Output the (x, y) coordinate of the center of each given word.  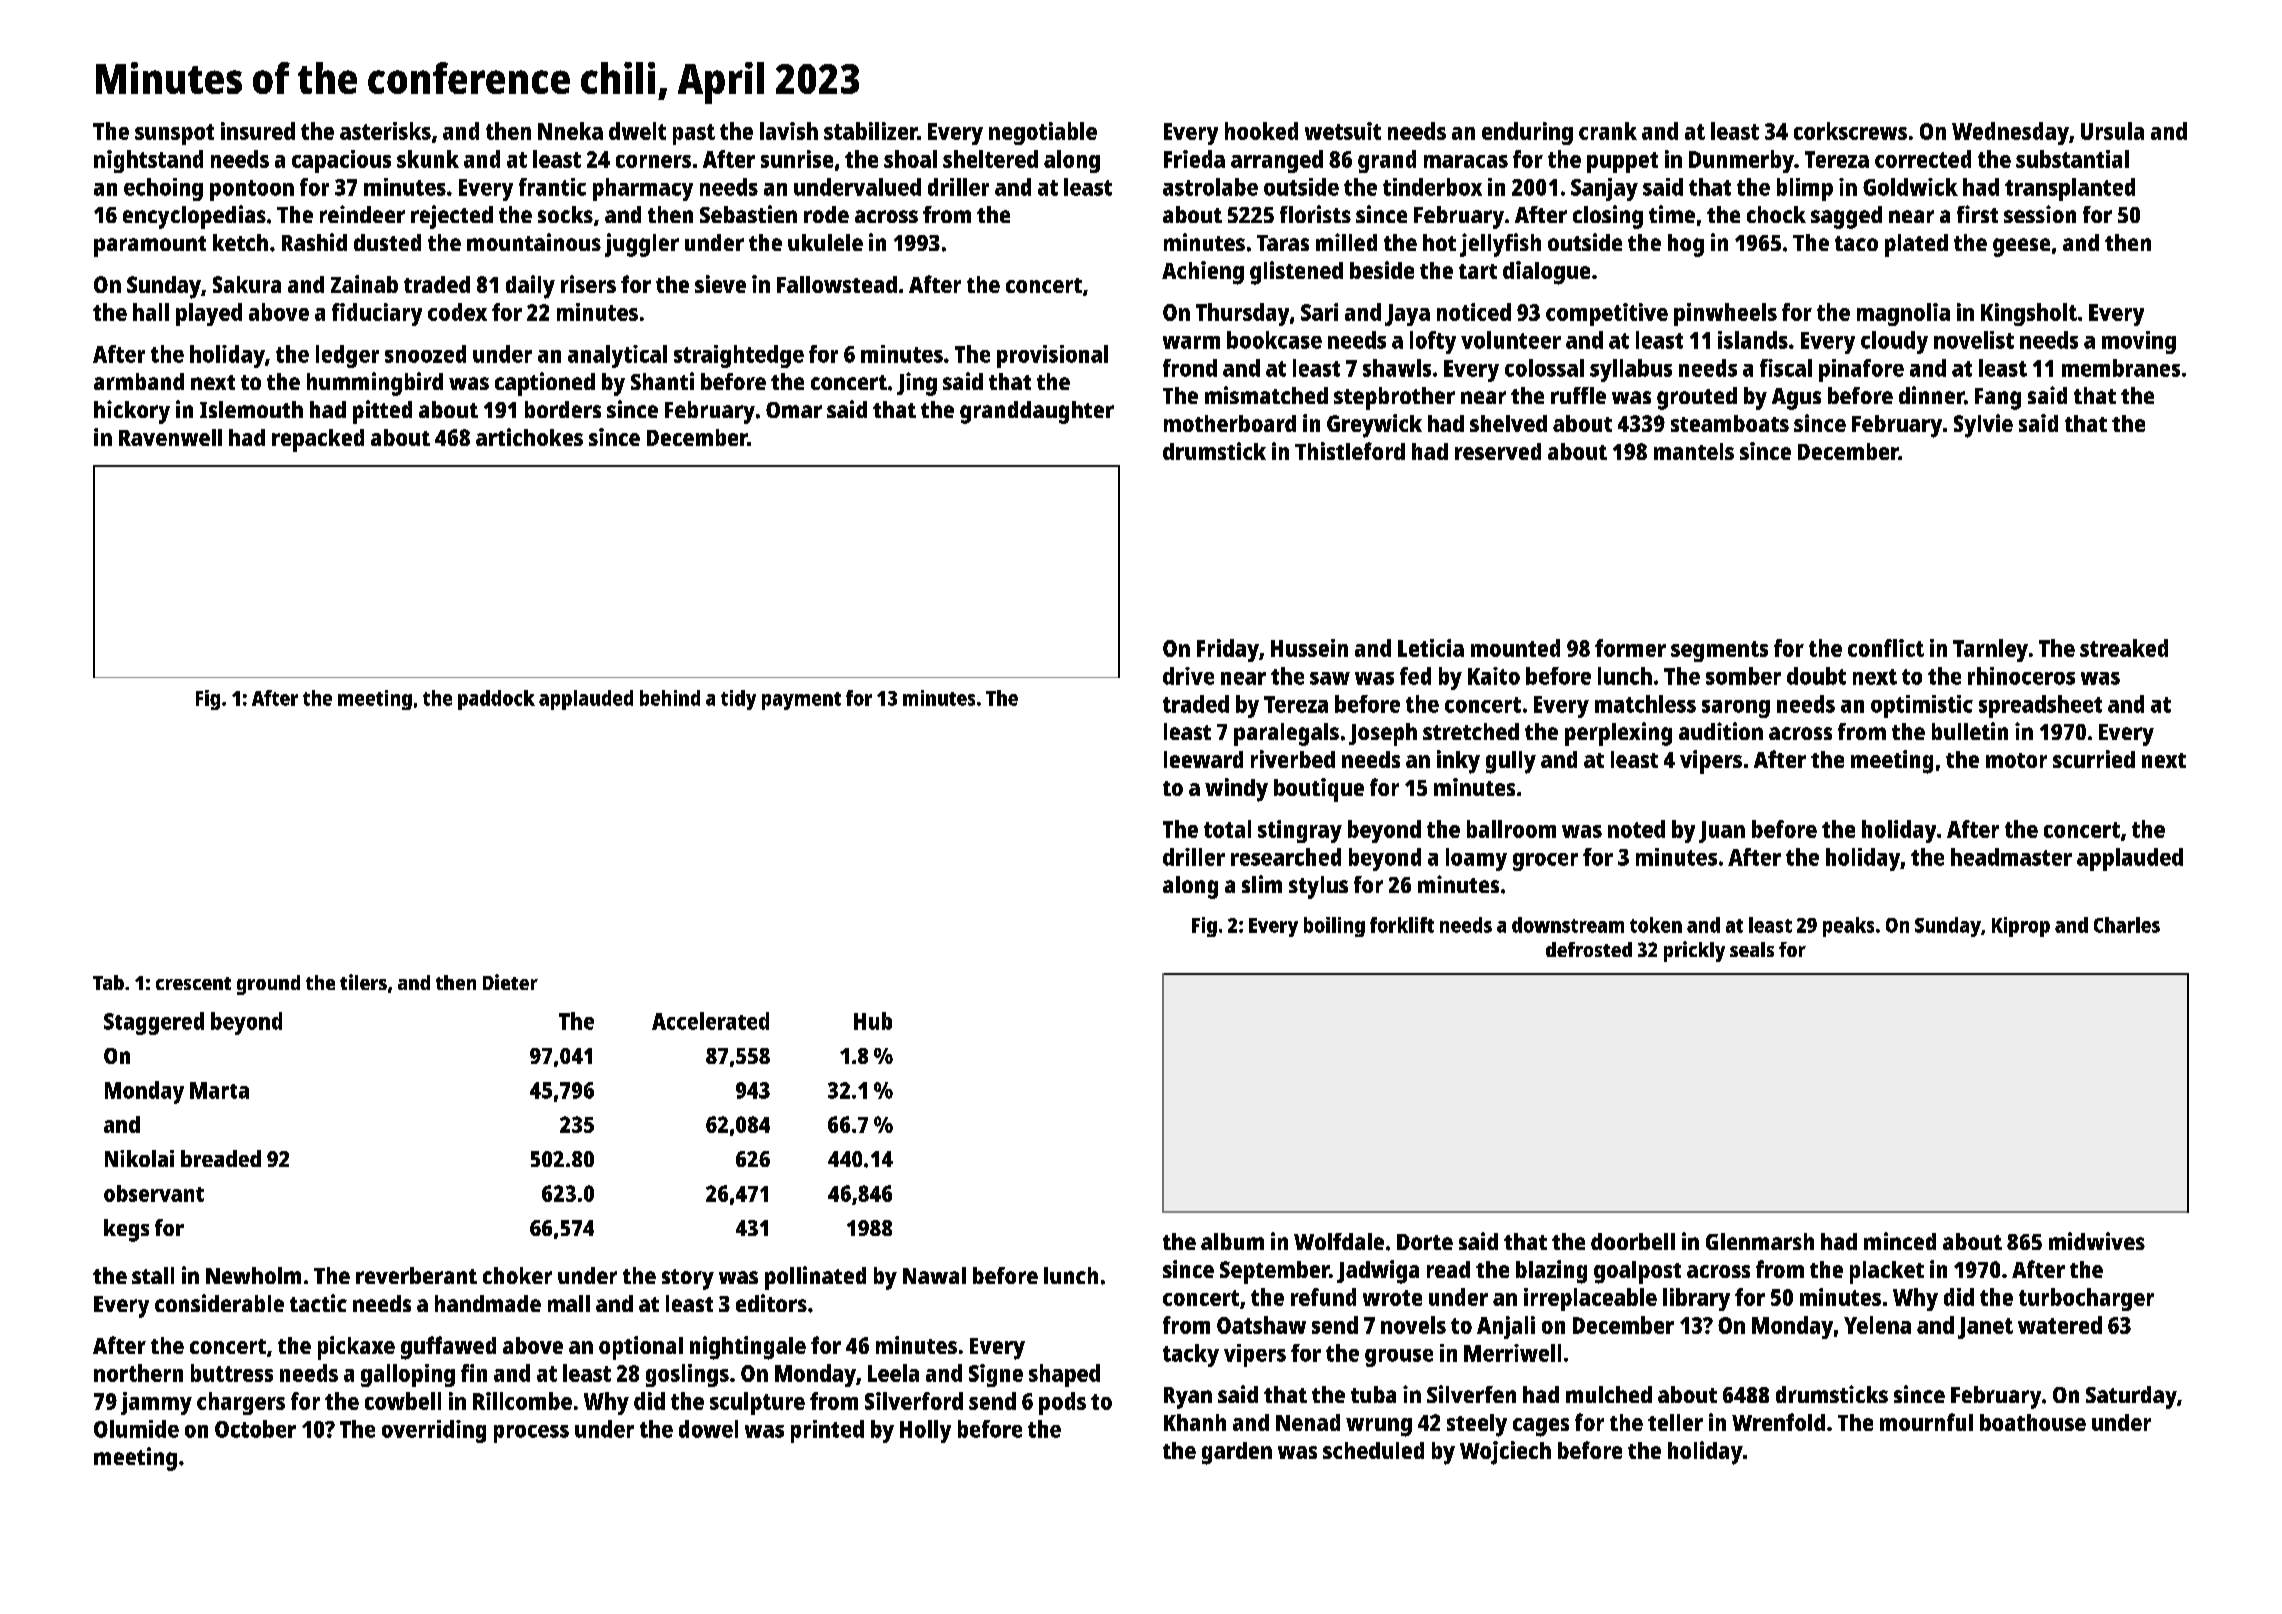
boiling (1334, 927)
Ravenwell (170, 437)
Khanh (1195, 1422)
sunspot (174, 134)
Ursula (2112, 131)
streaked (2124, 648)
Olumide (136, 1429)
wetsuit (1343, 131)
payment (801, 701)
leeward (1203, 759)
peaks (1848, 927)
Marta (219, 1090)
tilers (363, 982)
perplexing (1618, 734)
